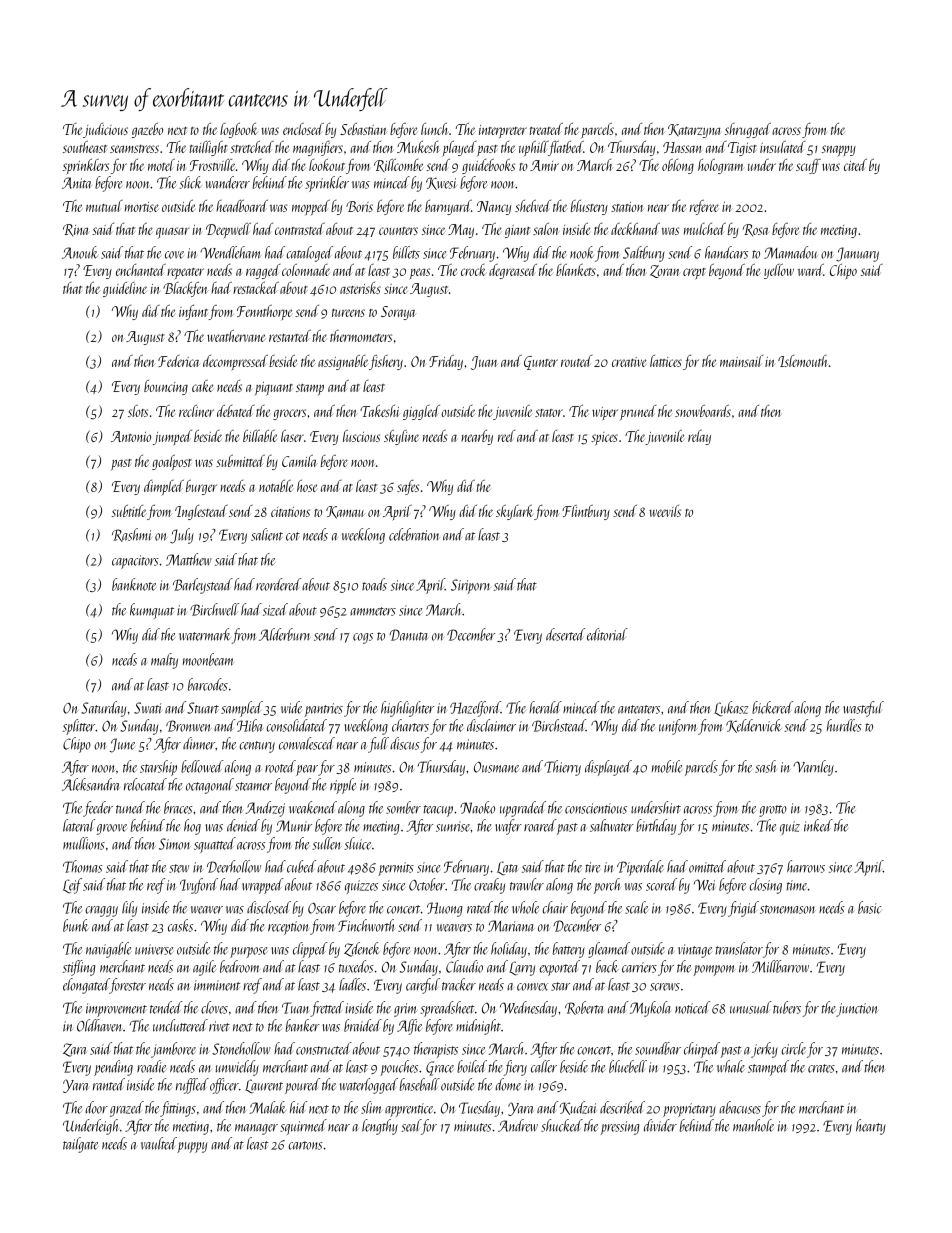 Image resolution: width=952 pixels, height=1233 pixels. I want to click on judicious, so click(105, 130).
